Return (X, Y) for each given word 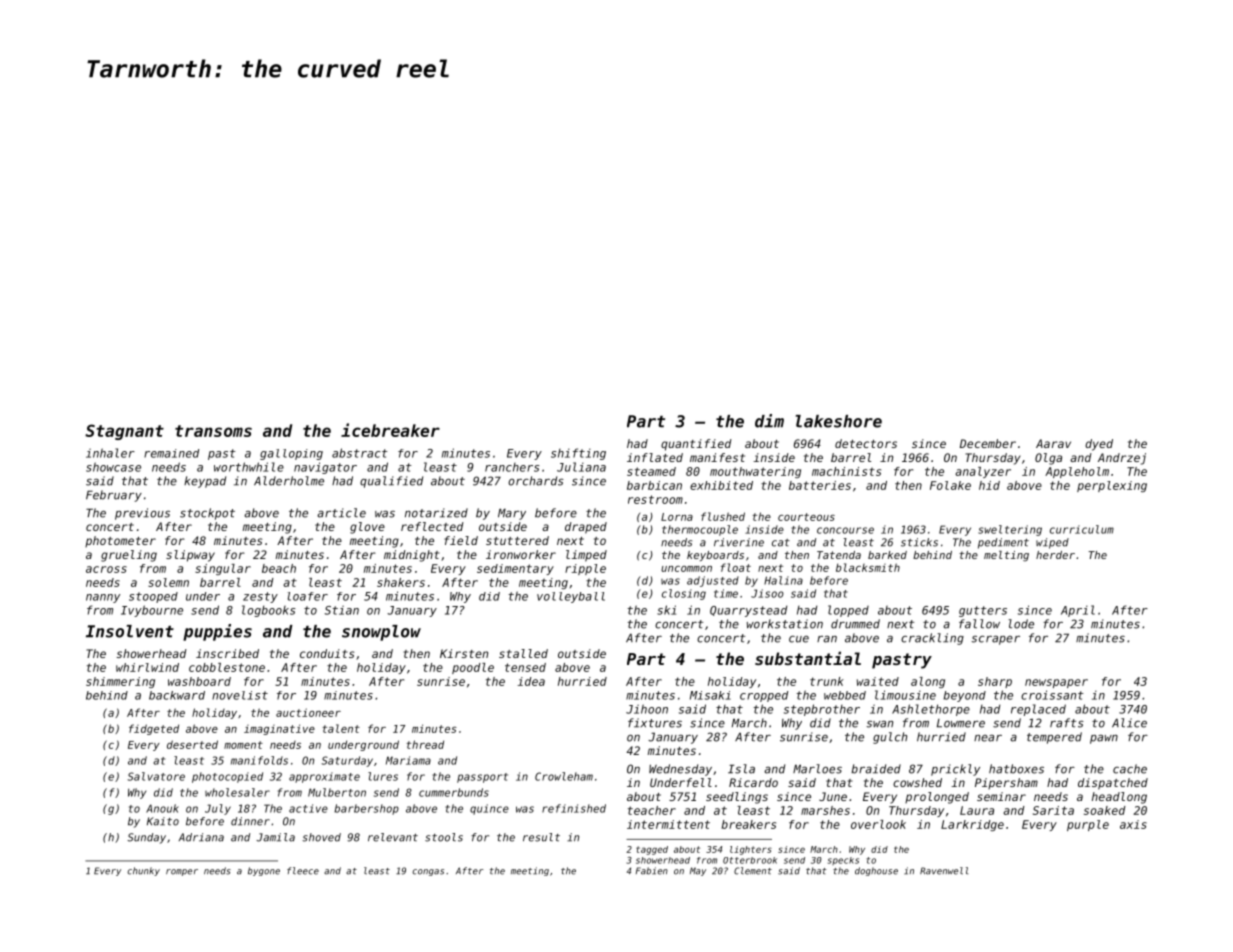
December (988, 443)
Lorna (677, 517)
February (114, 496)
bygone (264, 871)
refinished (574, 808)
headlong (1119, 798)
